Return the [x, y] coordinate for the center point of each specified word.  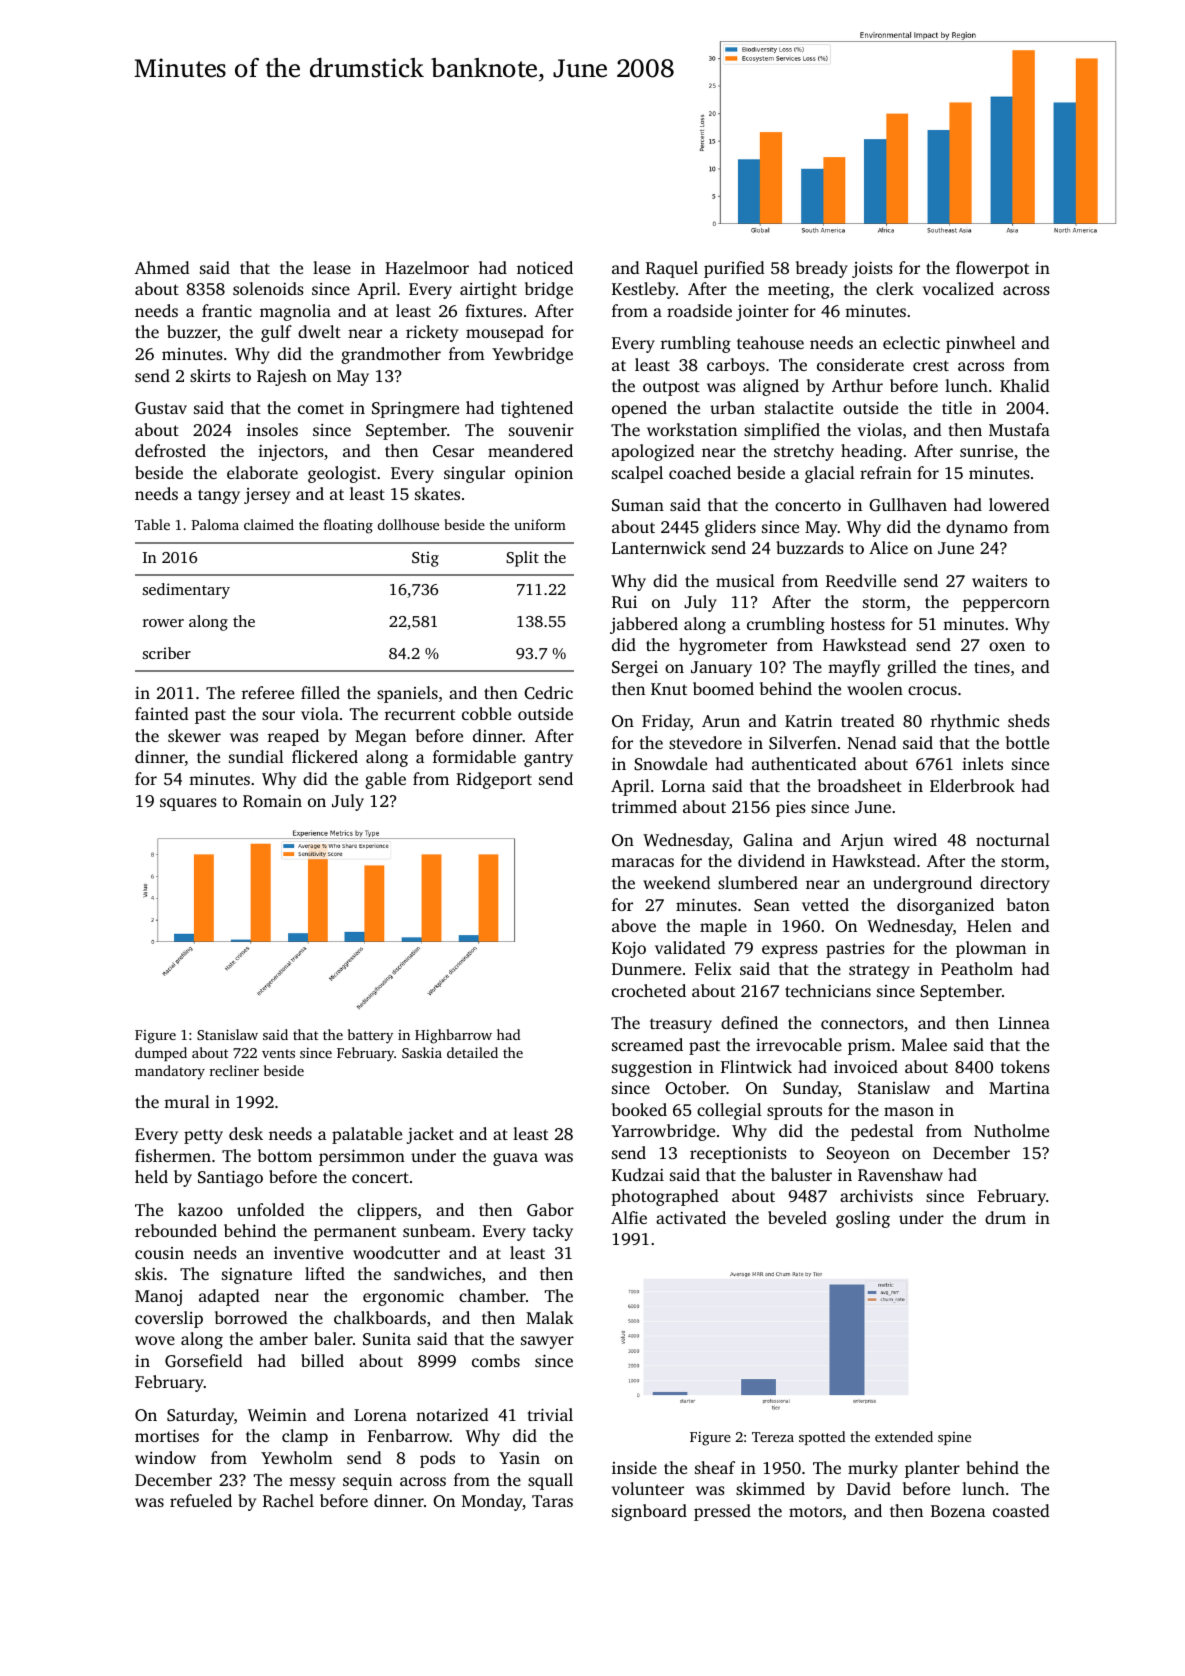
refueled [201, 1500]
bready [822, 269]
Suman [638, 505]
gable [385, 780]
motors [815, 1512]
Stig [425, 559]
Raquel [672, 269]
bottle [1027, 742]
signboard [649, 1512]
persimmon [362, 1157]
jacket [430, 1135]
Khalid [1025, 385]
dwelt [319, 331]
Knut [669, 689]
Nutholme [1011, 1130]
